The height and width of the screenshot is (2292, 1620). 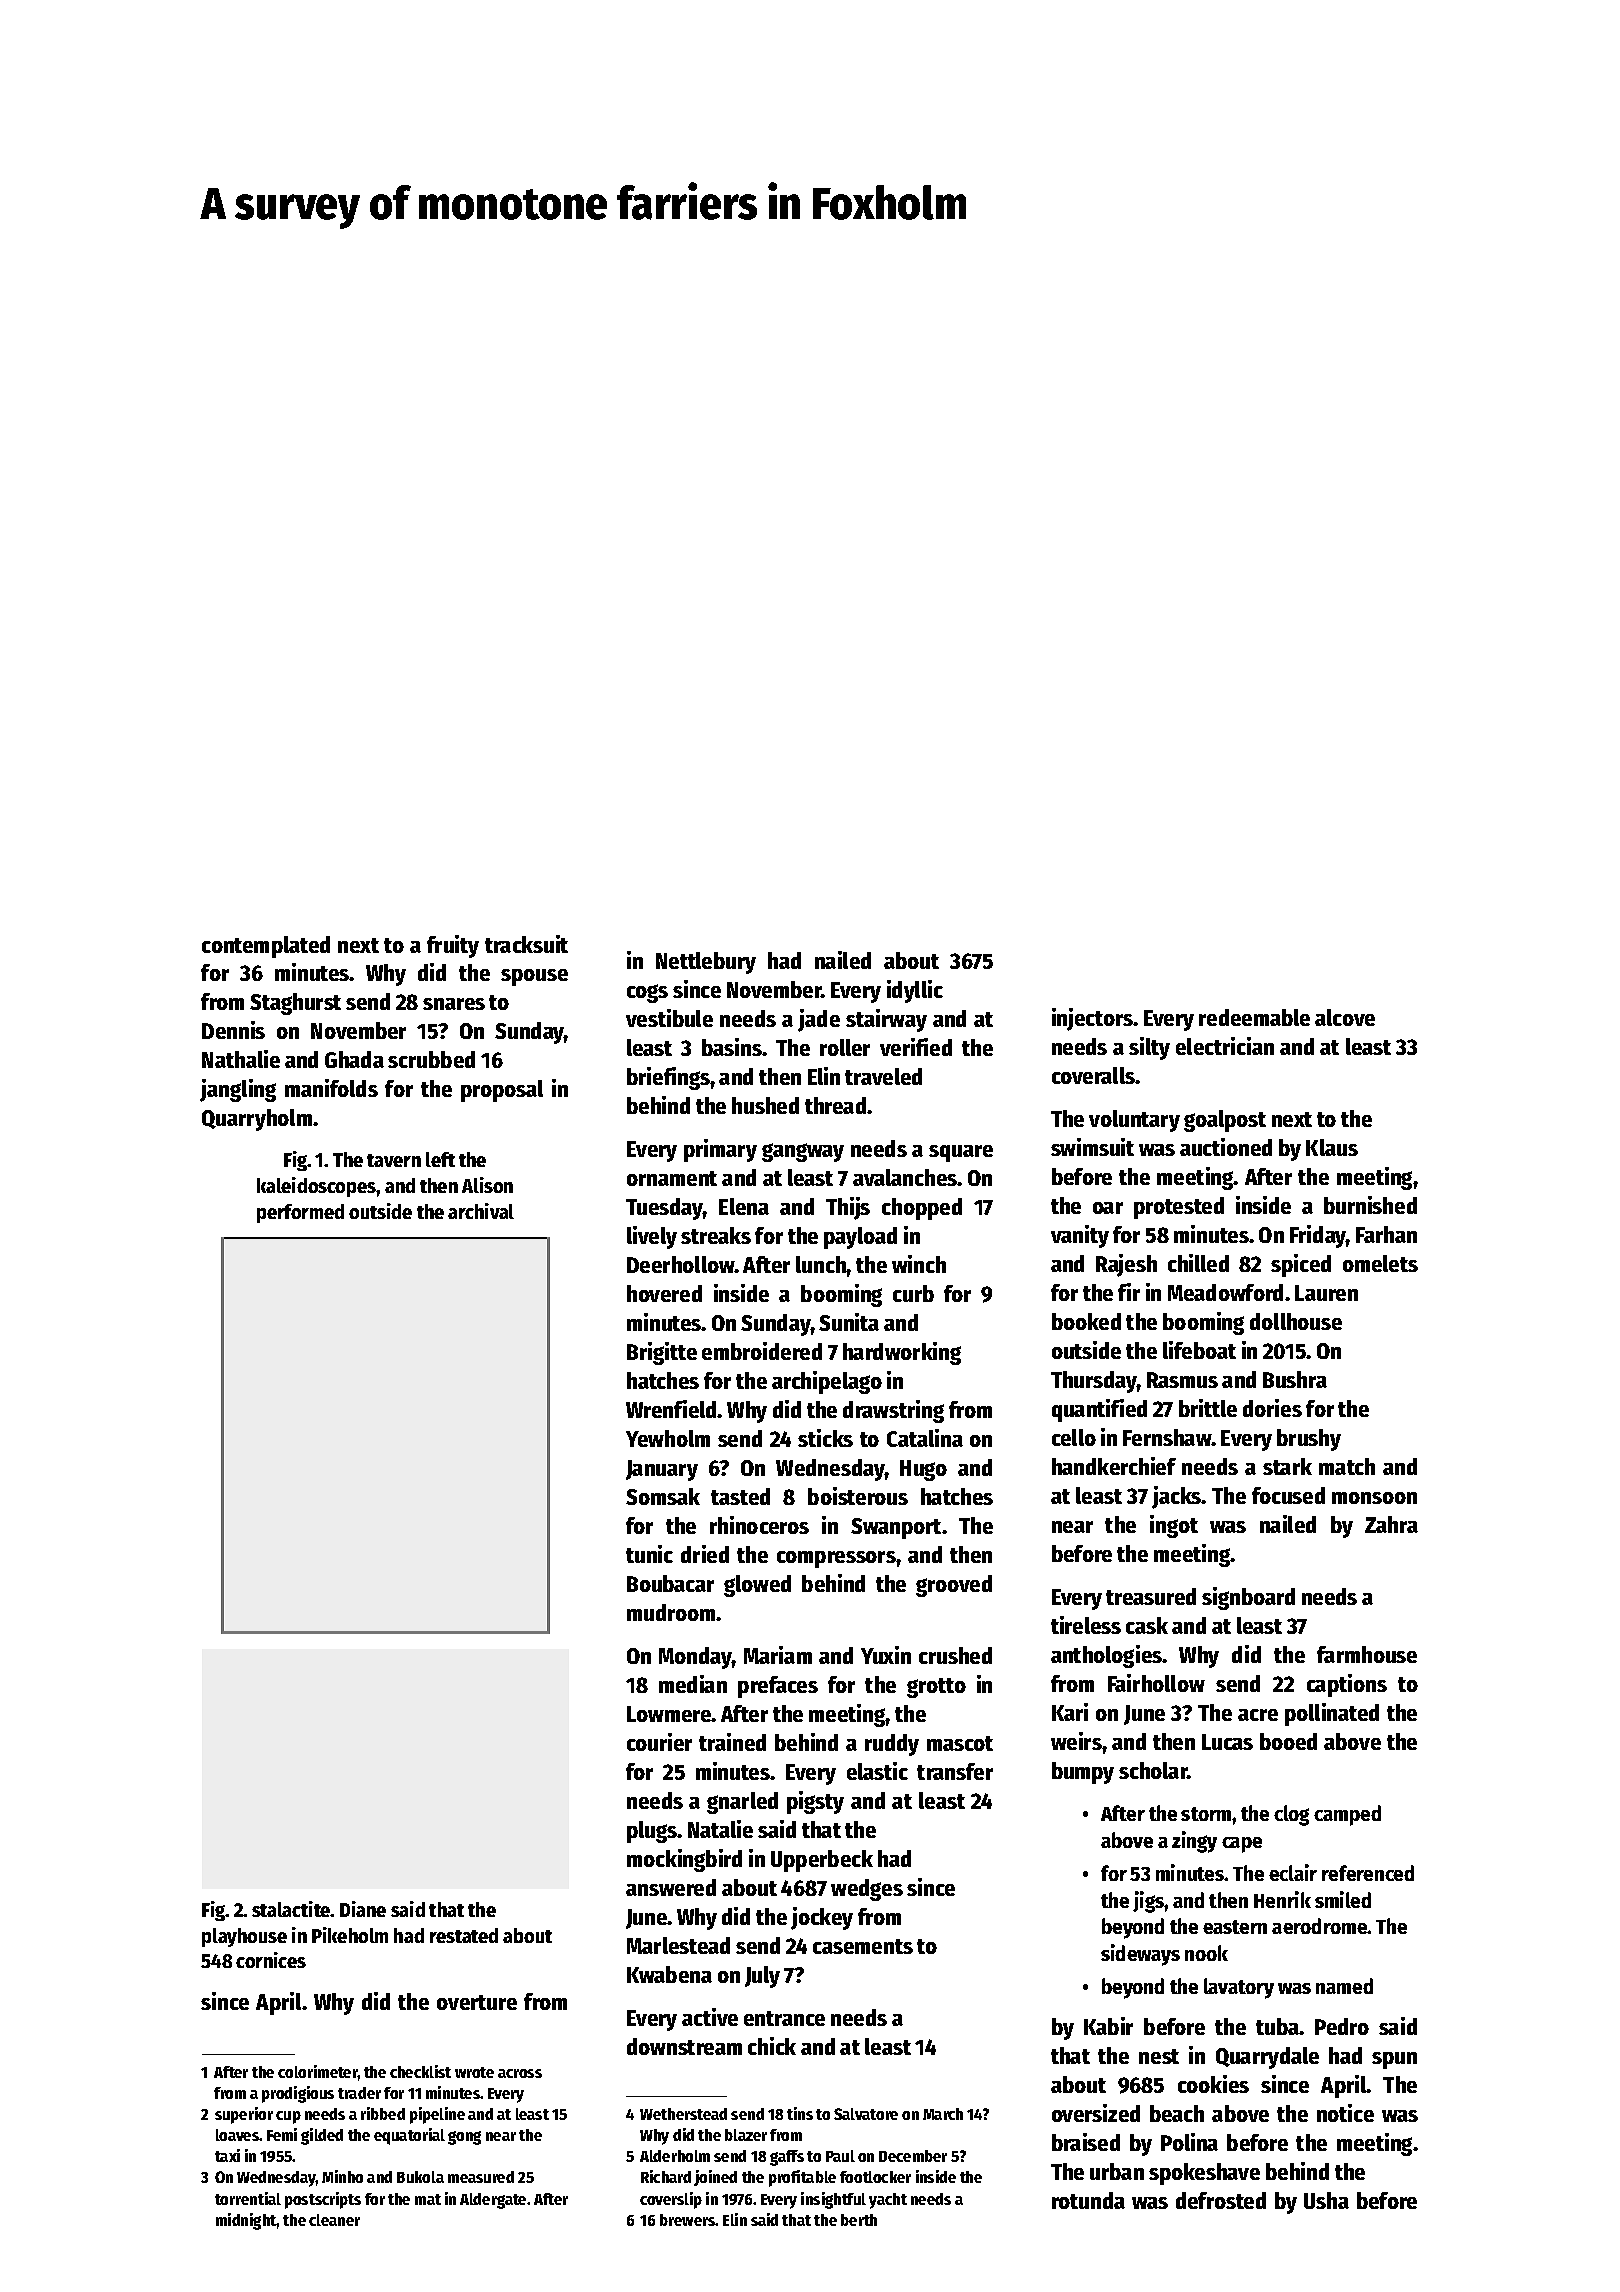 What do you see at coordinates (257, 1120) in the screenshot?
I see `Quarryholm` at bounding box center [257, 1120].
